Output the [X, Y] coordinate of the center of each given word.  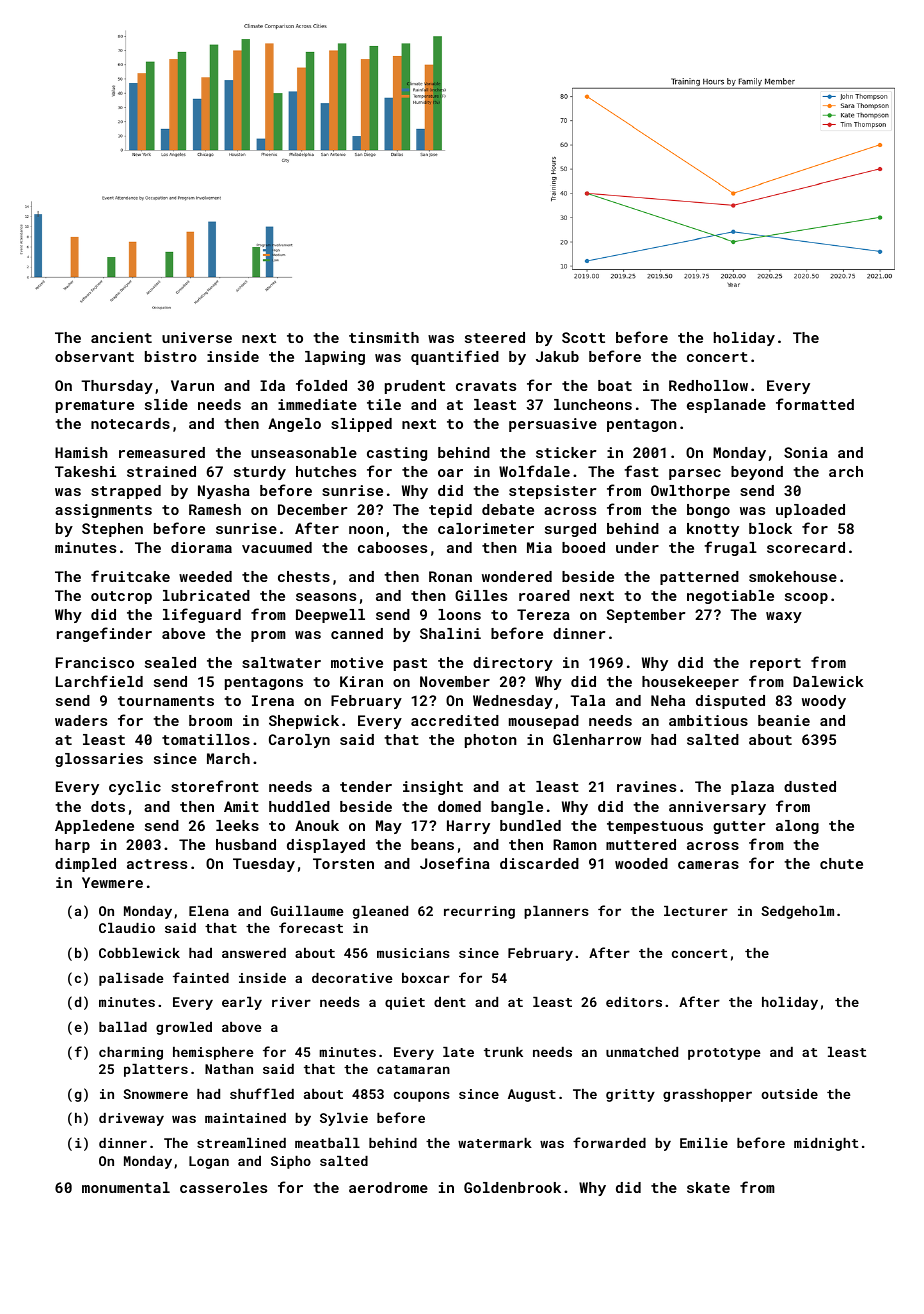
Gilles [481, 595]
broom [210, 720]
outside [789, 1094]
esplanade [726, 406]
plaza [752, 788]
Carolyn [299, 741]
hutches [326, 471]
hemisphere [213, 1053]
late [458, 1052]
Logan [209, 1162]
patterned [699, 578]
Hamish [81, 452]
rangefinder [104, 634]
